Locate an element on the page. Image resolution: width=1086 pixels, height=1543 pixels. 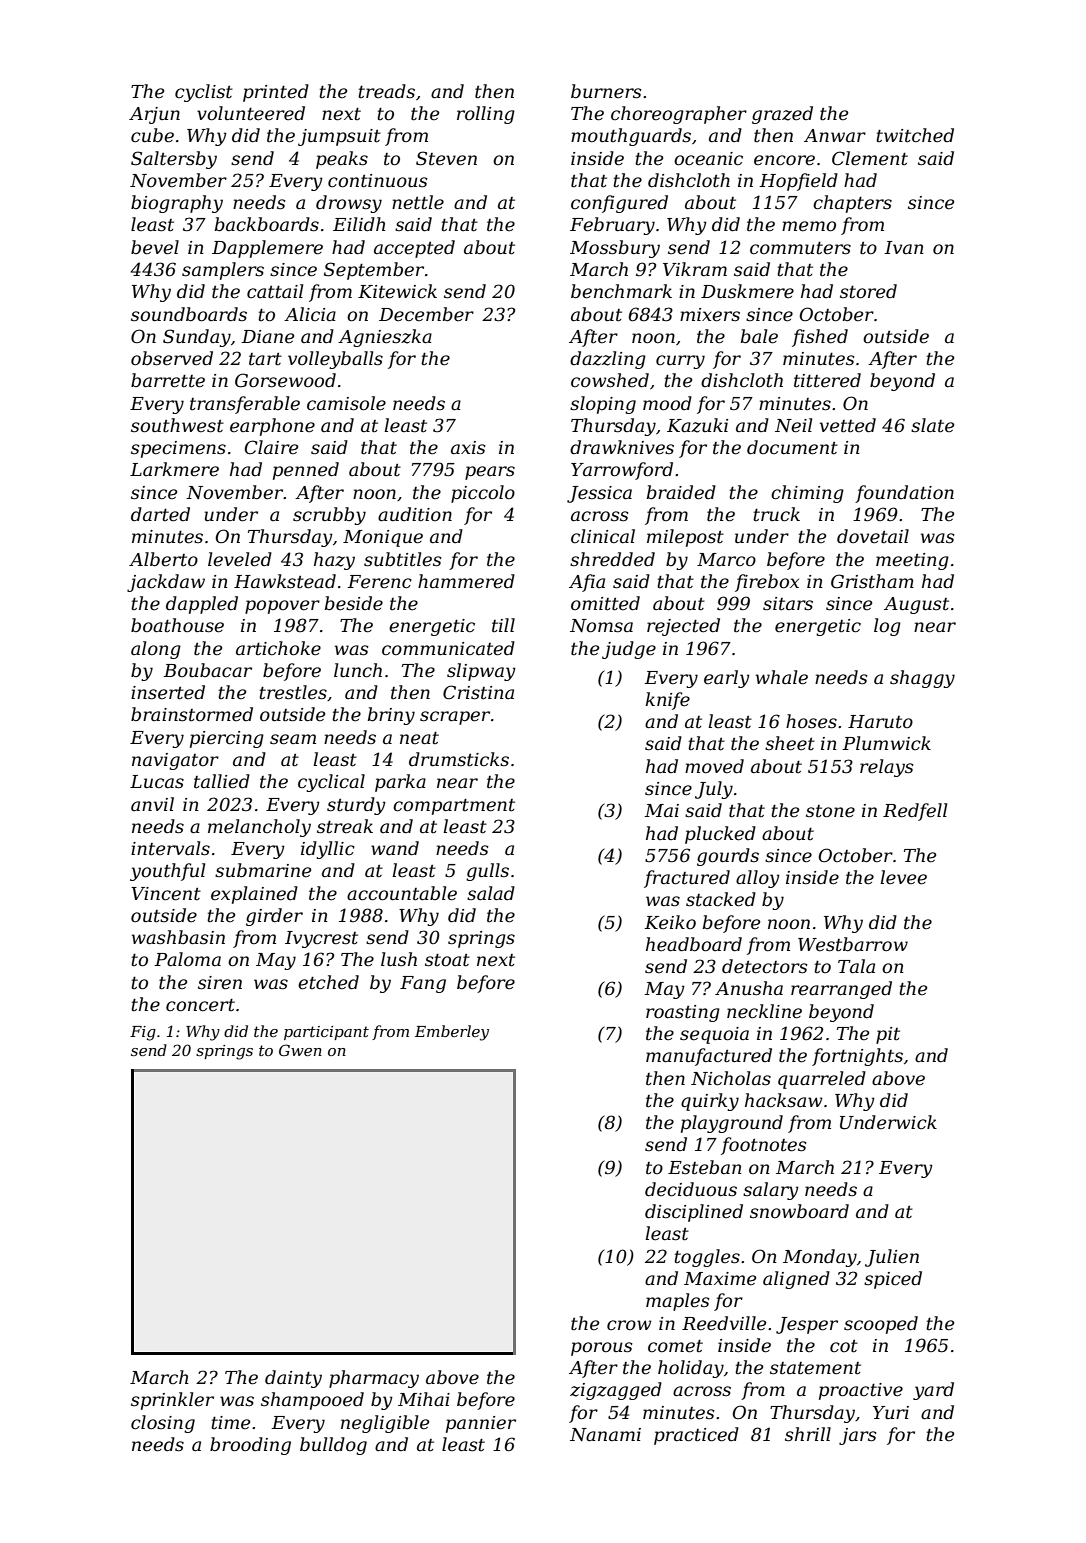
manufactured is located at coordinates (709, 1057).
